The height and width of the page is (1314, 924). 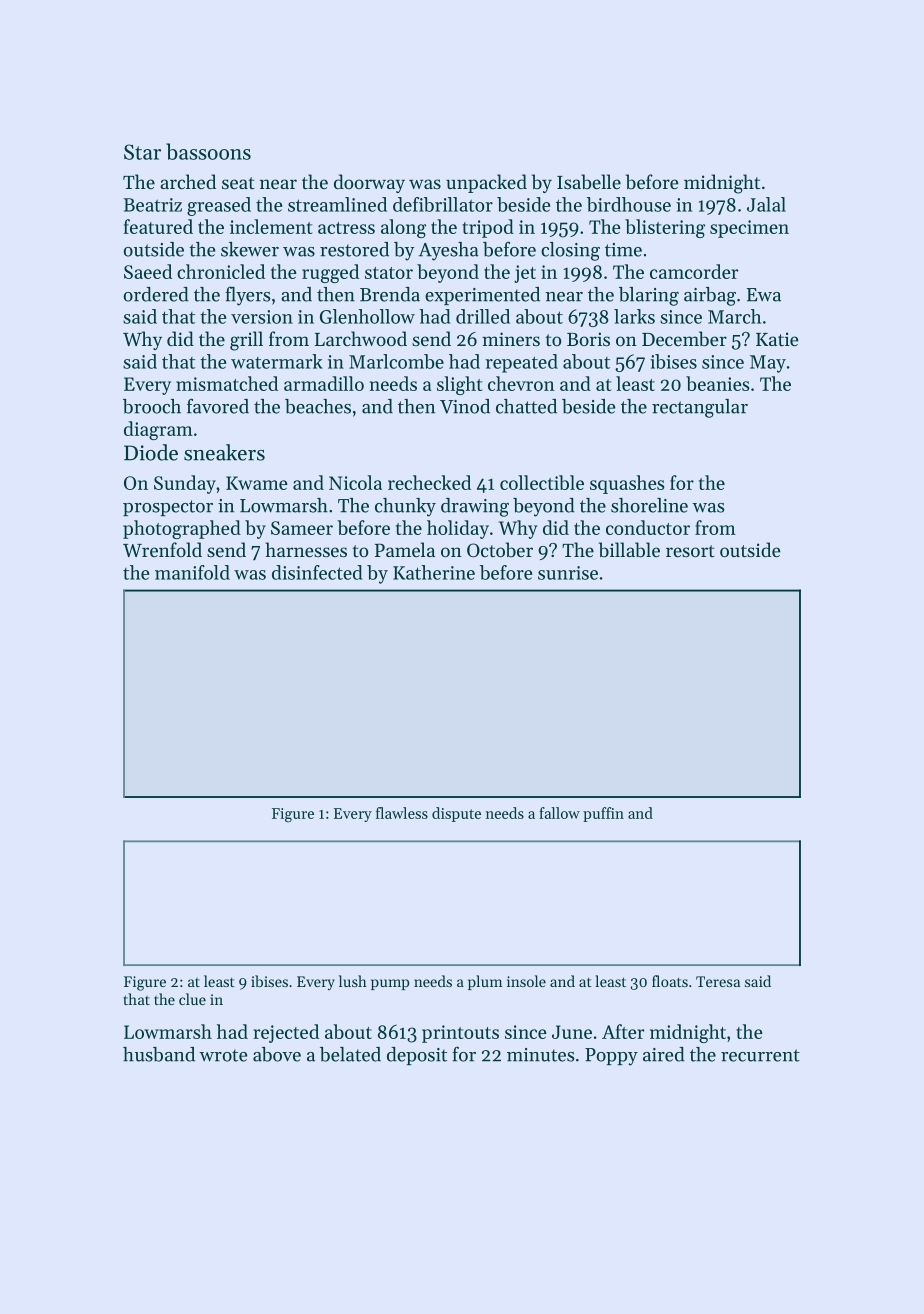 What do you see at coordinates (223, 1055) in the page?
I see `wrote` at bounding box center [223, 1055].
